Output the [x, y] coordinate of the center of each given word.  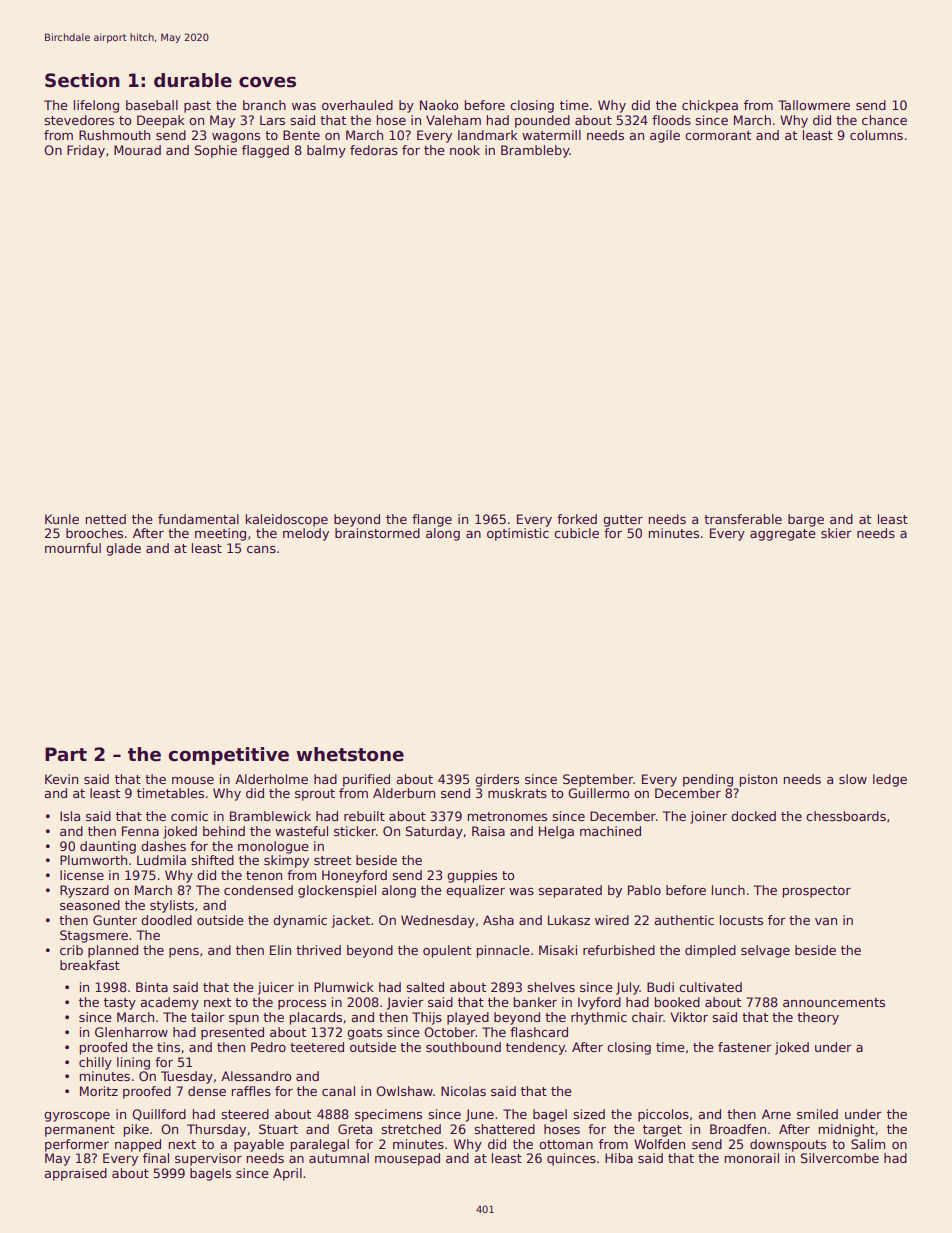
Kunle [62, 519]
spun [244, 1020]
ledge [890, 780]
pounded [542, 121]
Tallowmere [814, 105]
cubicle [576, 533]
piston [758, 780]
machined [610, 831]
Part [66, 754]
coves [267, 82]
